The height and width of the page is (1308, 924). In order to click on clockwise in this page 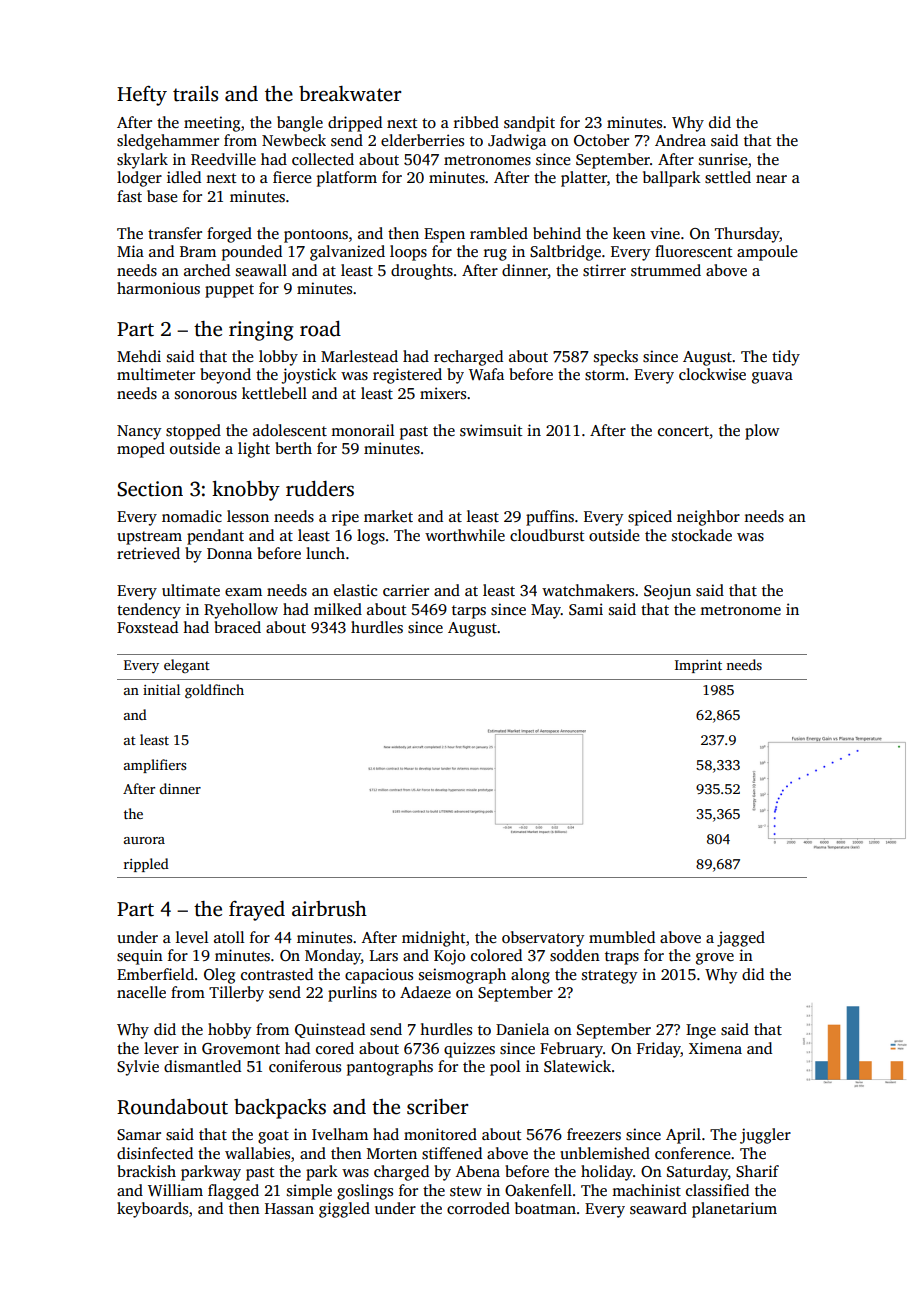, I will do `click(712, 374)`.
